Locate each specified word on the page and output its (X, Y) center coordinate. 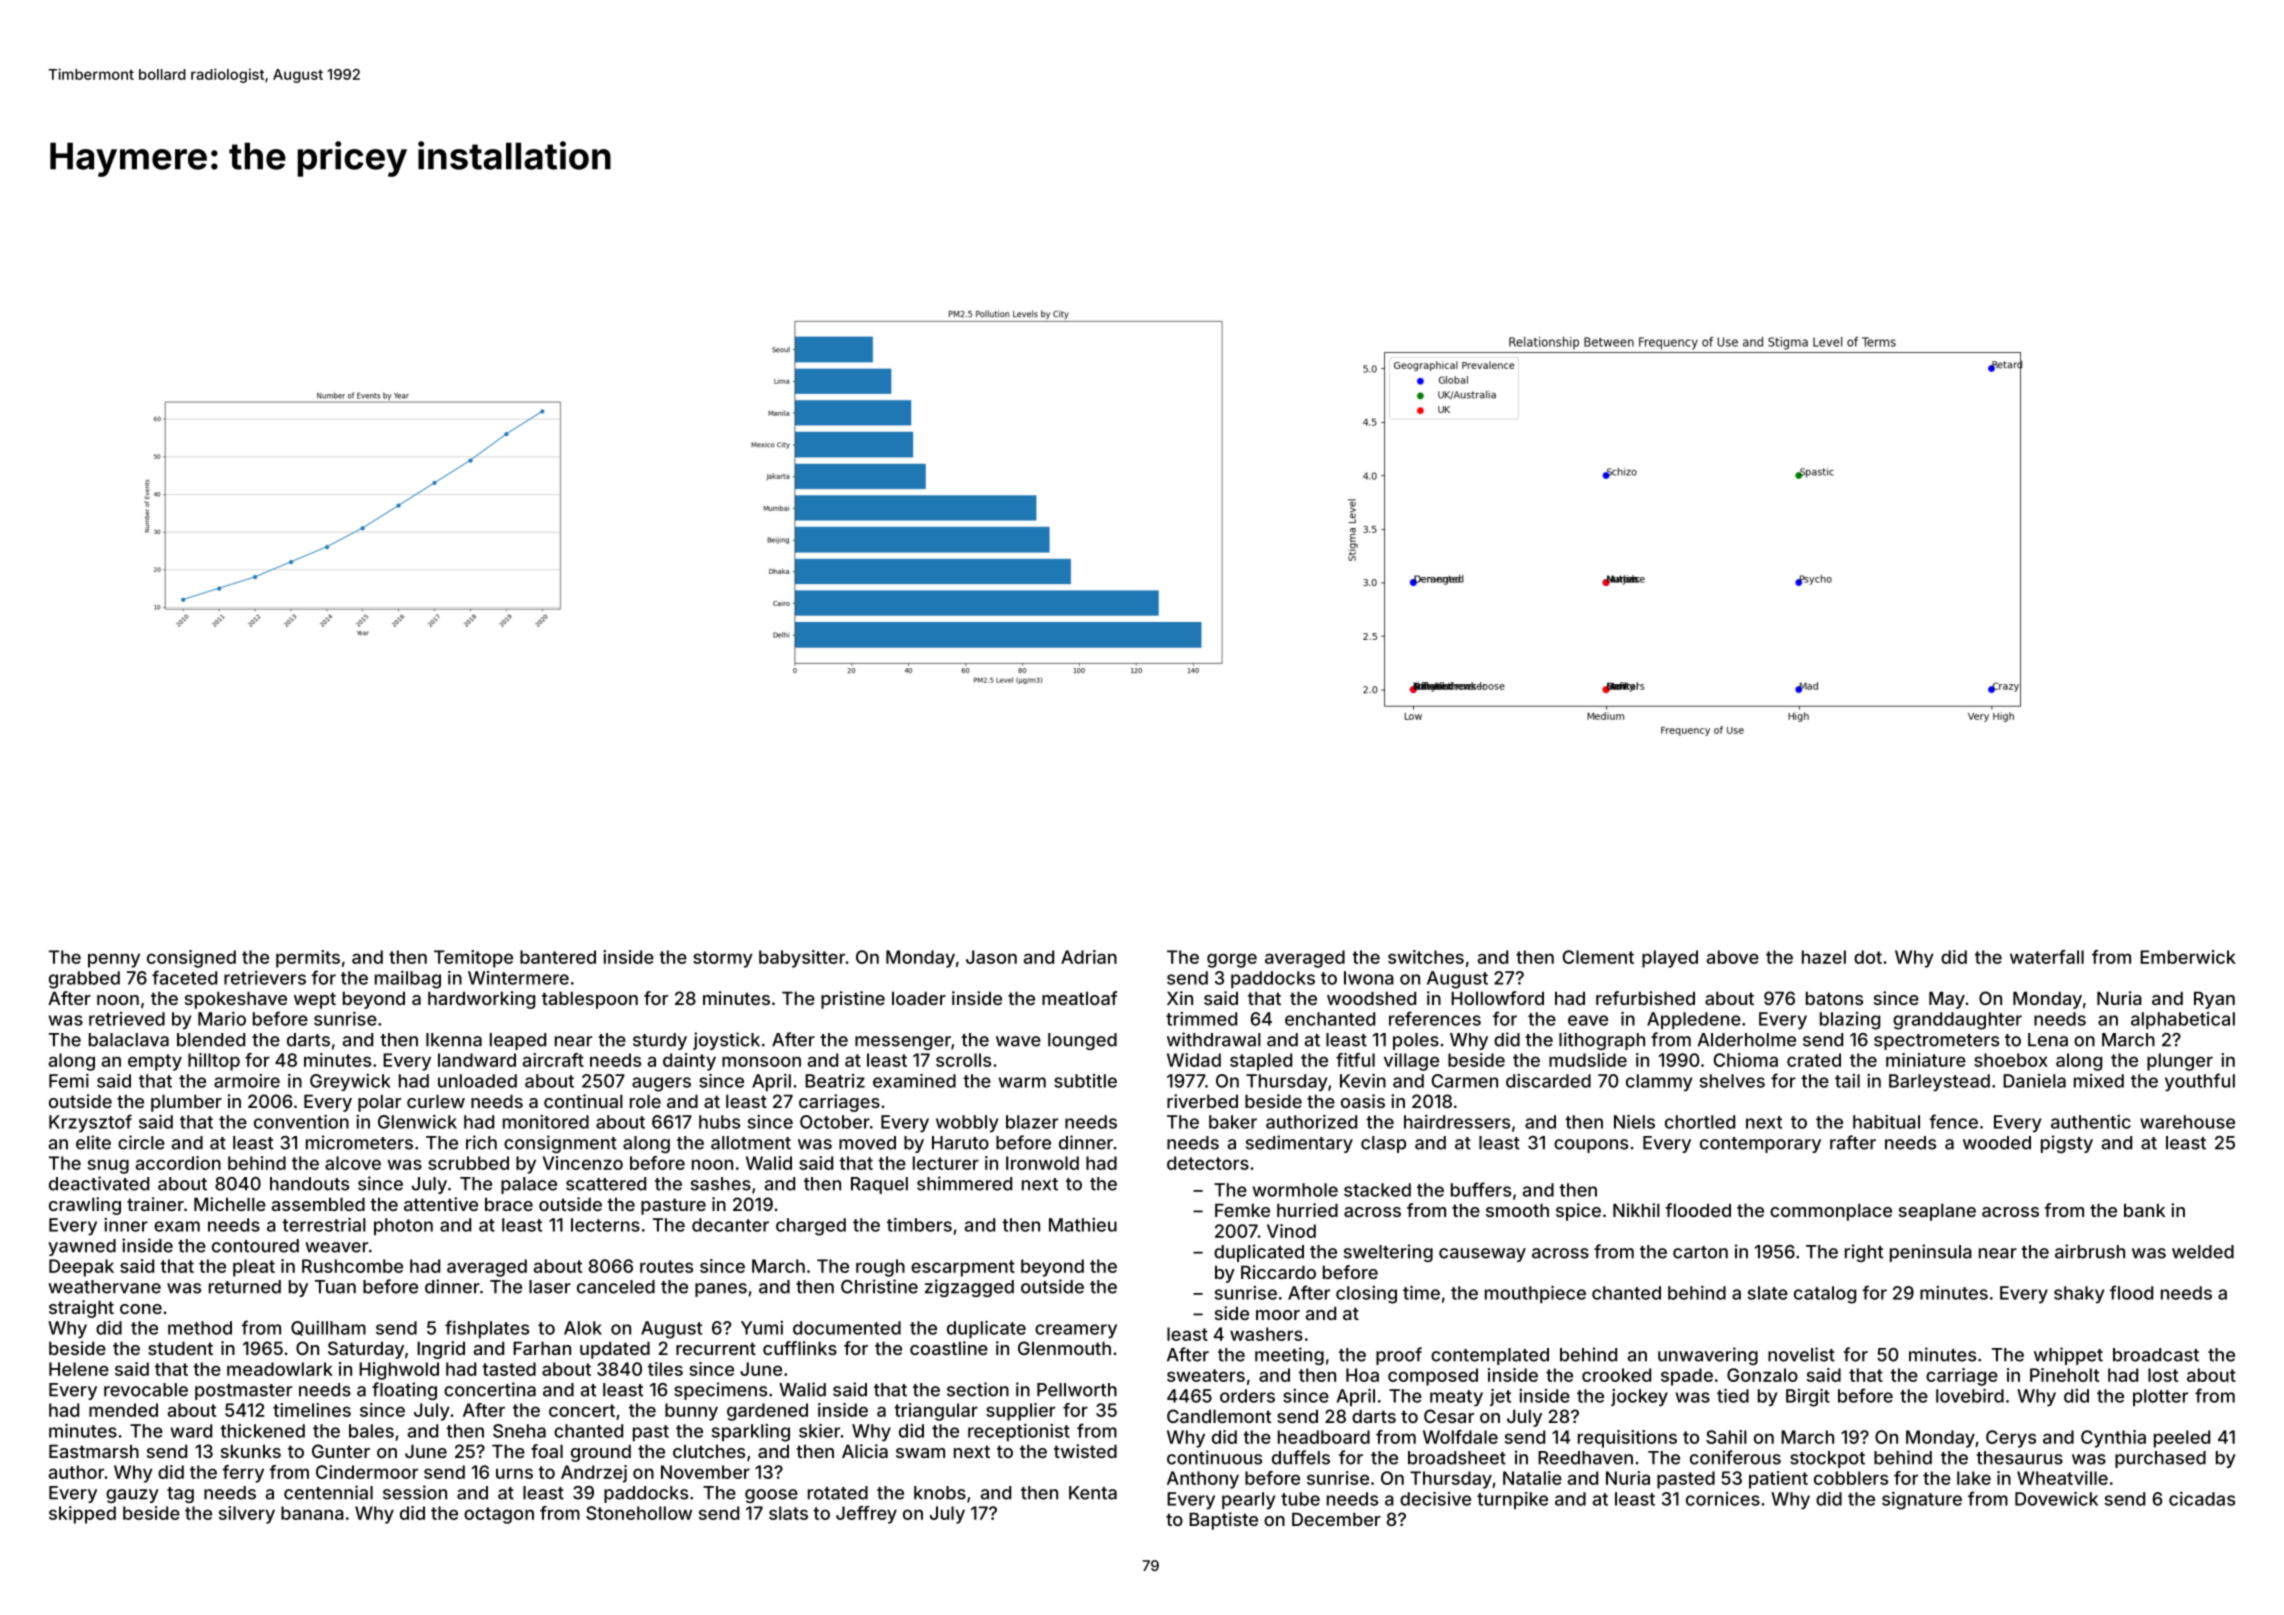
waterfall (2047, 957)
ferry (243, 1474)
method (200, 1328)
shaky (2079, 1295)
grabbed (84, 980)
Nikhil (1636, 1210)
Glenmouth (1064, 1348)
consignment (560, 1144)
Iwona (1369, 978)
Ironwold (1042, 1163)
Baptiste (1223, 1521)
